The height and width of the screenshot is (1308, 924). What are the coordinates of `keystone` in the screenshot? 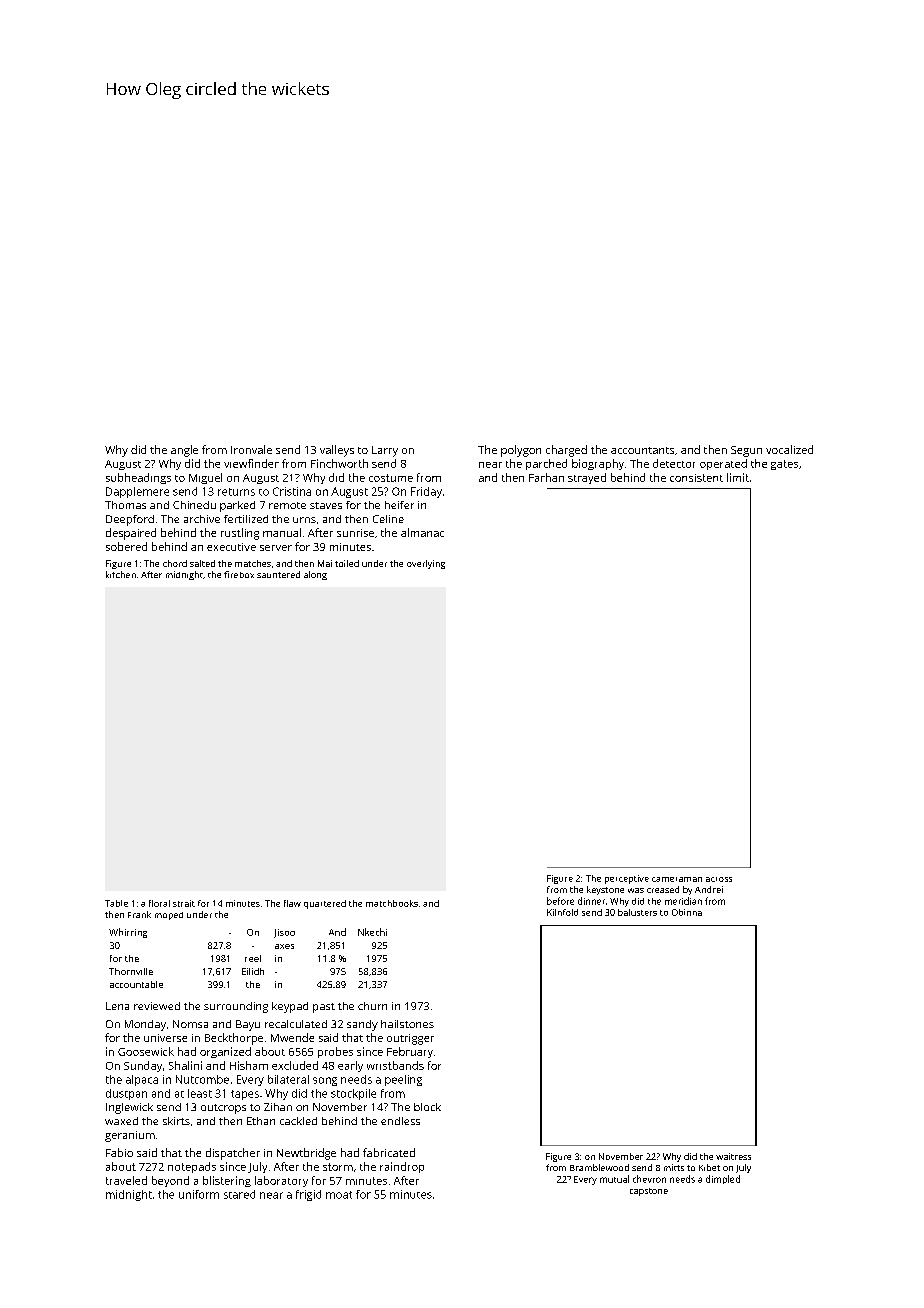 It's located at (605, 890).
